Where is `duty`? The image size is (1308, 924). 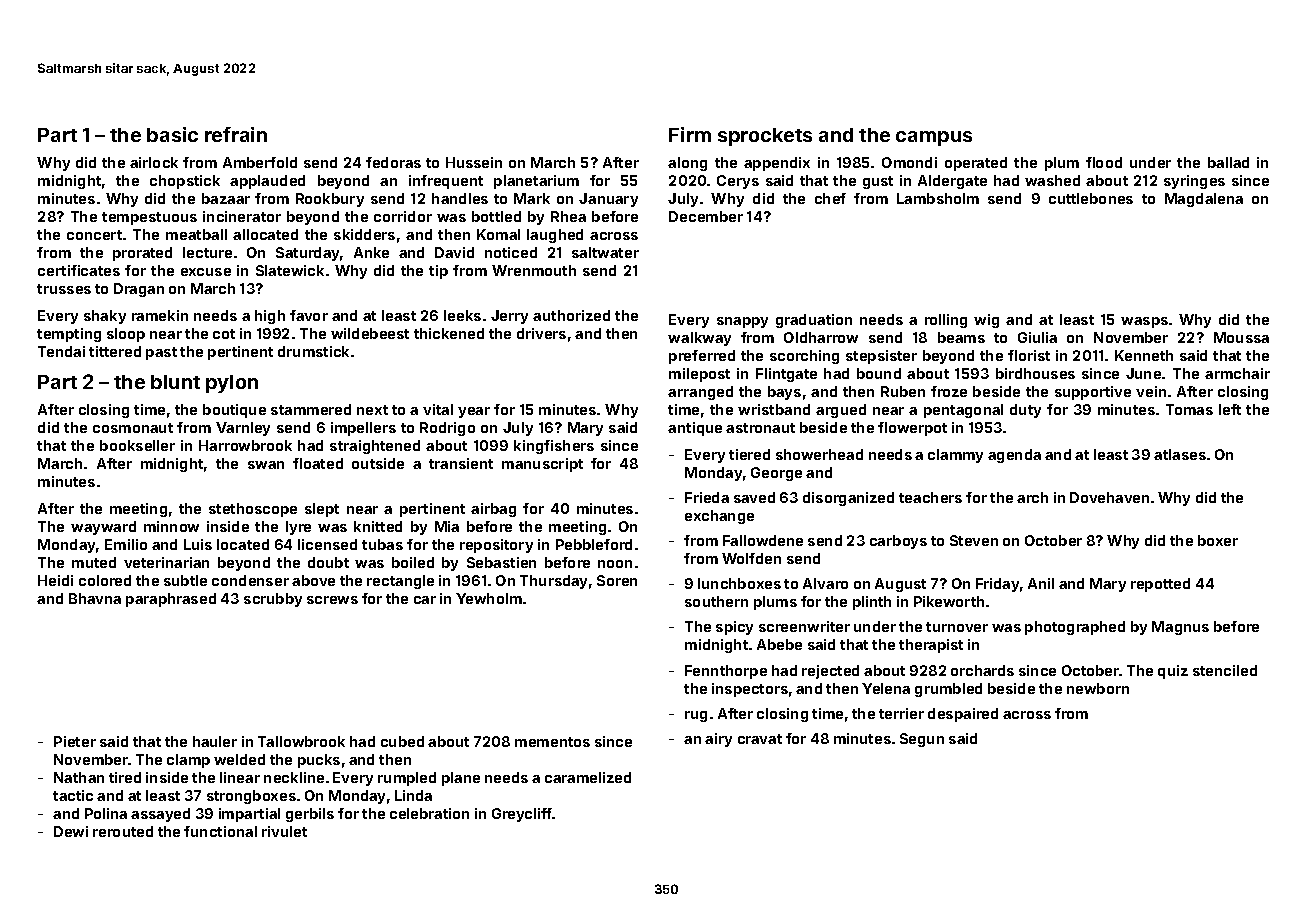 duty is located at coordinates (1025, 411).
